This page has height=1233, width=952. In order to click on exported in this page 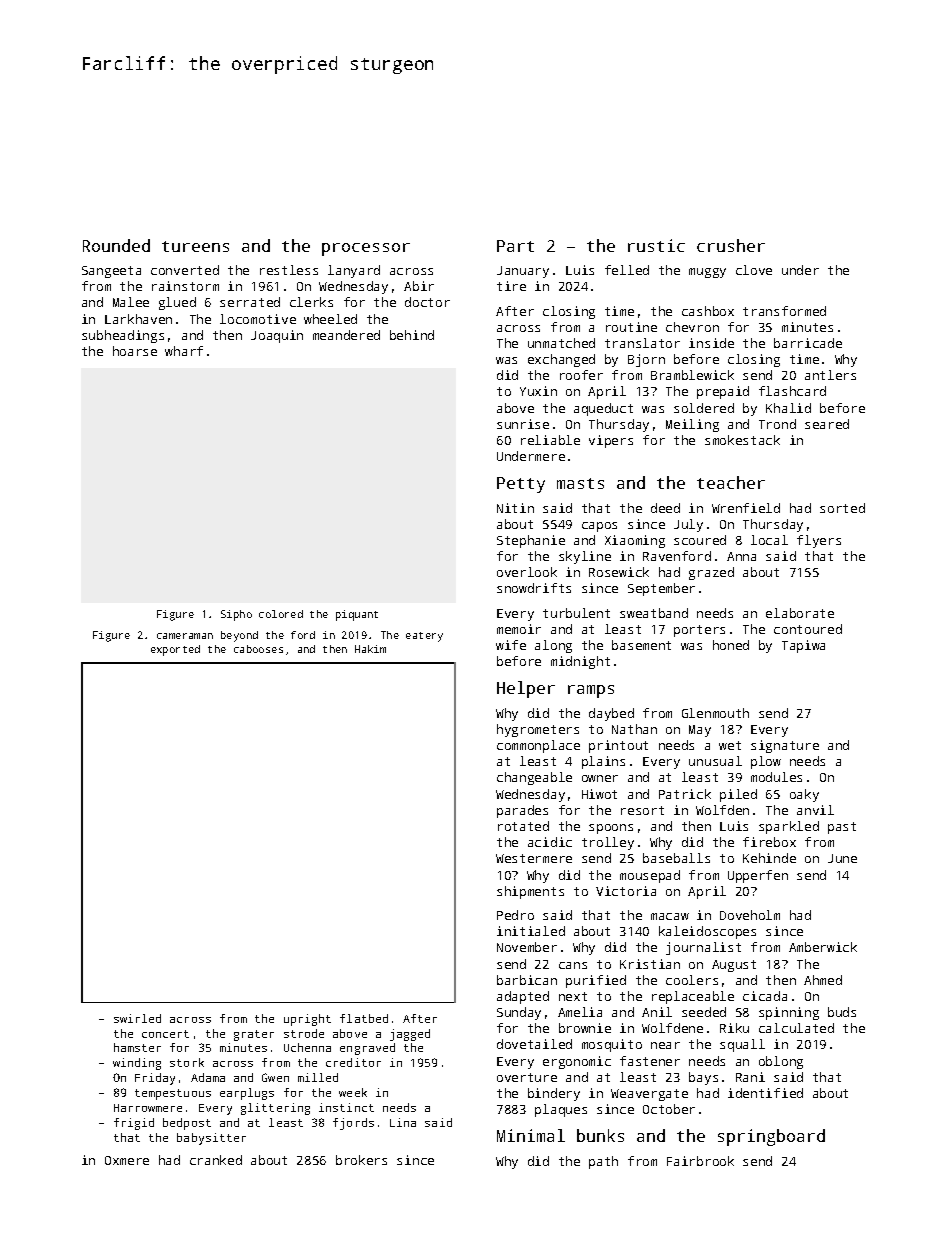, I will do `click(175, 650)`.
